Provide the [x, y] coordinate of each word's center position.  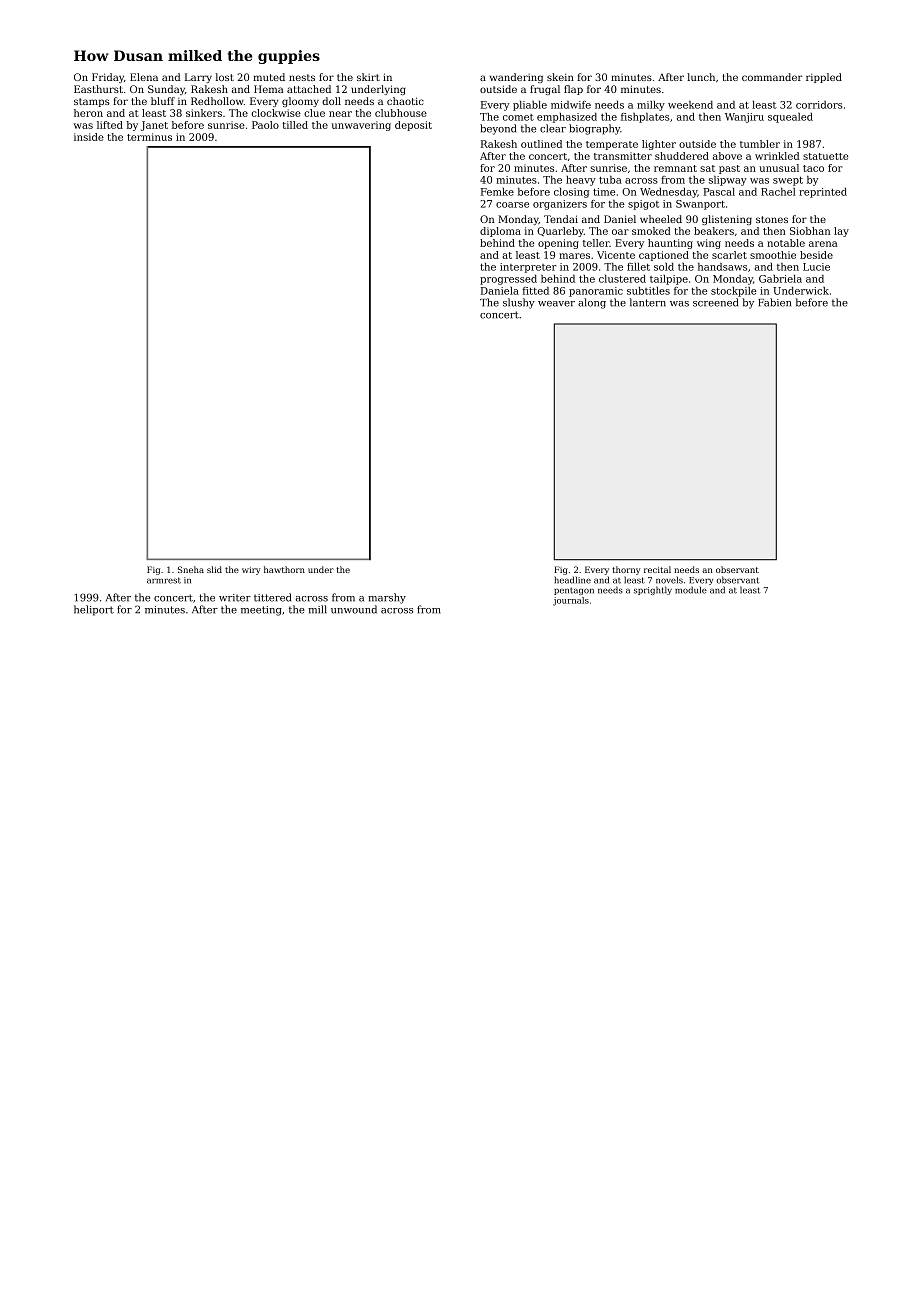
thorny [626, 570]
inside [89, 137]
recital [657, 569]
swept [788, 181]
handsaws [722, 267]
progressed [508, 280]
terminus [149, 137]
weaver [556, 304]
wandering [516, 78]
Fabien [774, 302]
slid [214, 569]
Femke [497, 192]
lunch [701, 77]
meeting [261, 611]
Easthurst [98, 89]
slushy [519, 303]
